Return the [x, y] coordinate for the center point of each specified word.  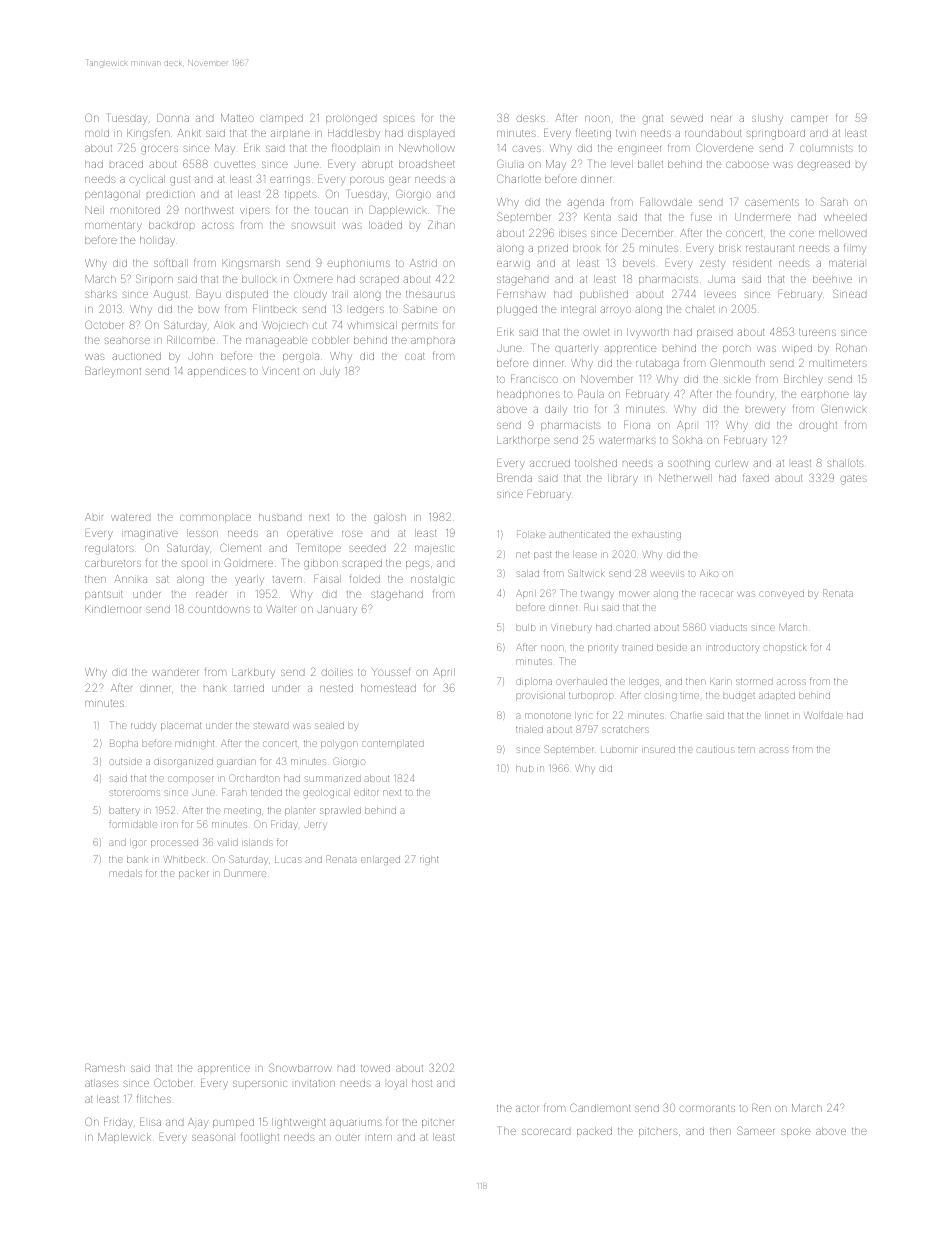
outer [347, 1137]
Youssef [391, 671]
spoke [795, 1132]
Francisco [534, 379]
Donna [173, 118]
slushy [767, 118]
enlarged [380, 861]
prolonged [351, 119]
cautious [715, 749]
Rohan [851, 348]
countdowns [219, 609]
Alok [224, 325]
